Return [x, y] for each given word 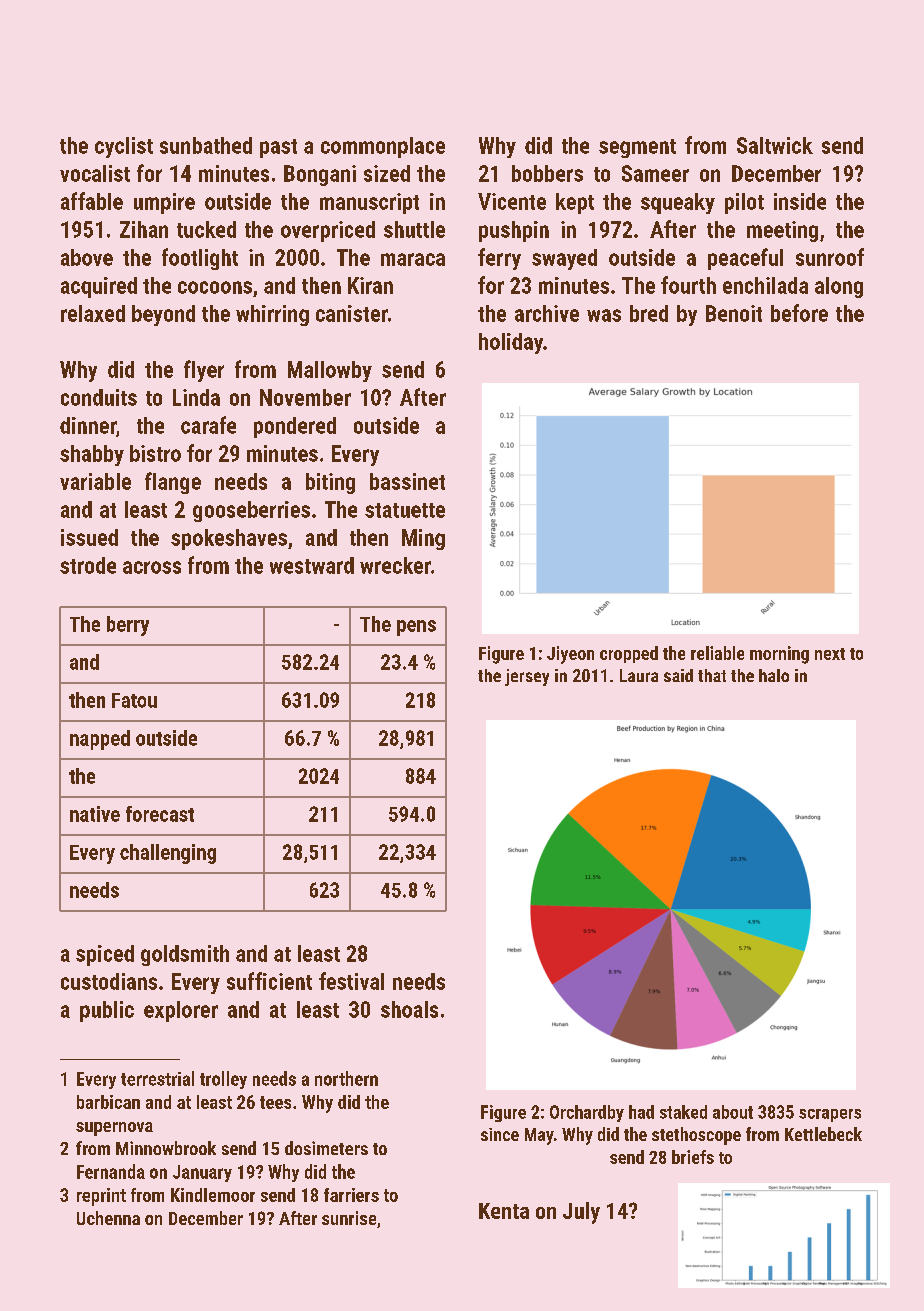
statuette [405, 510]
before [799, 313]
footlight [200, 259]
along [839, 287]
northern [346, 1078]
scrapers [830, 1115]
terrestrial [157, 1078]
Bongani [320, 175]
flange [173, 483]
